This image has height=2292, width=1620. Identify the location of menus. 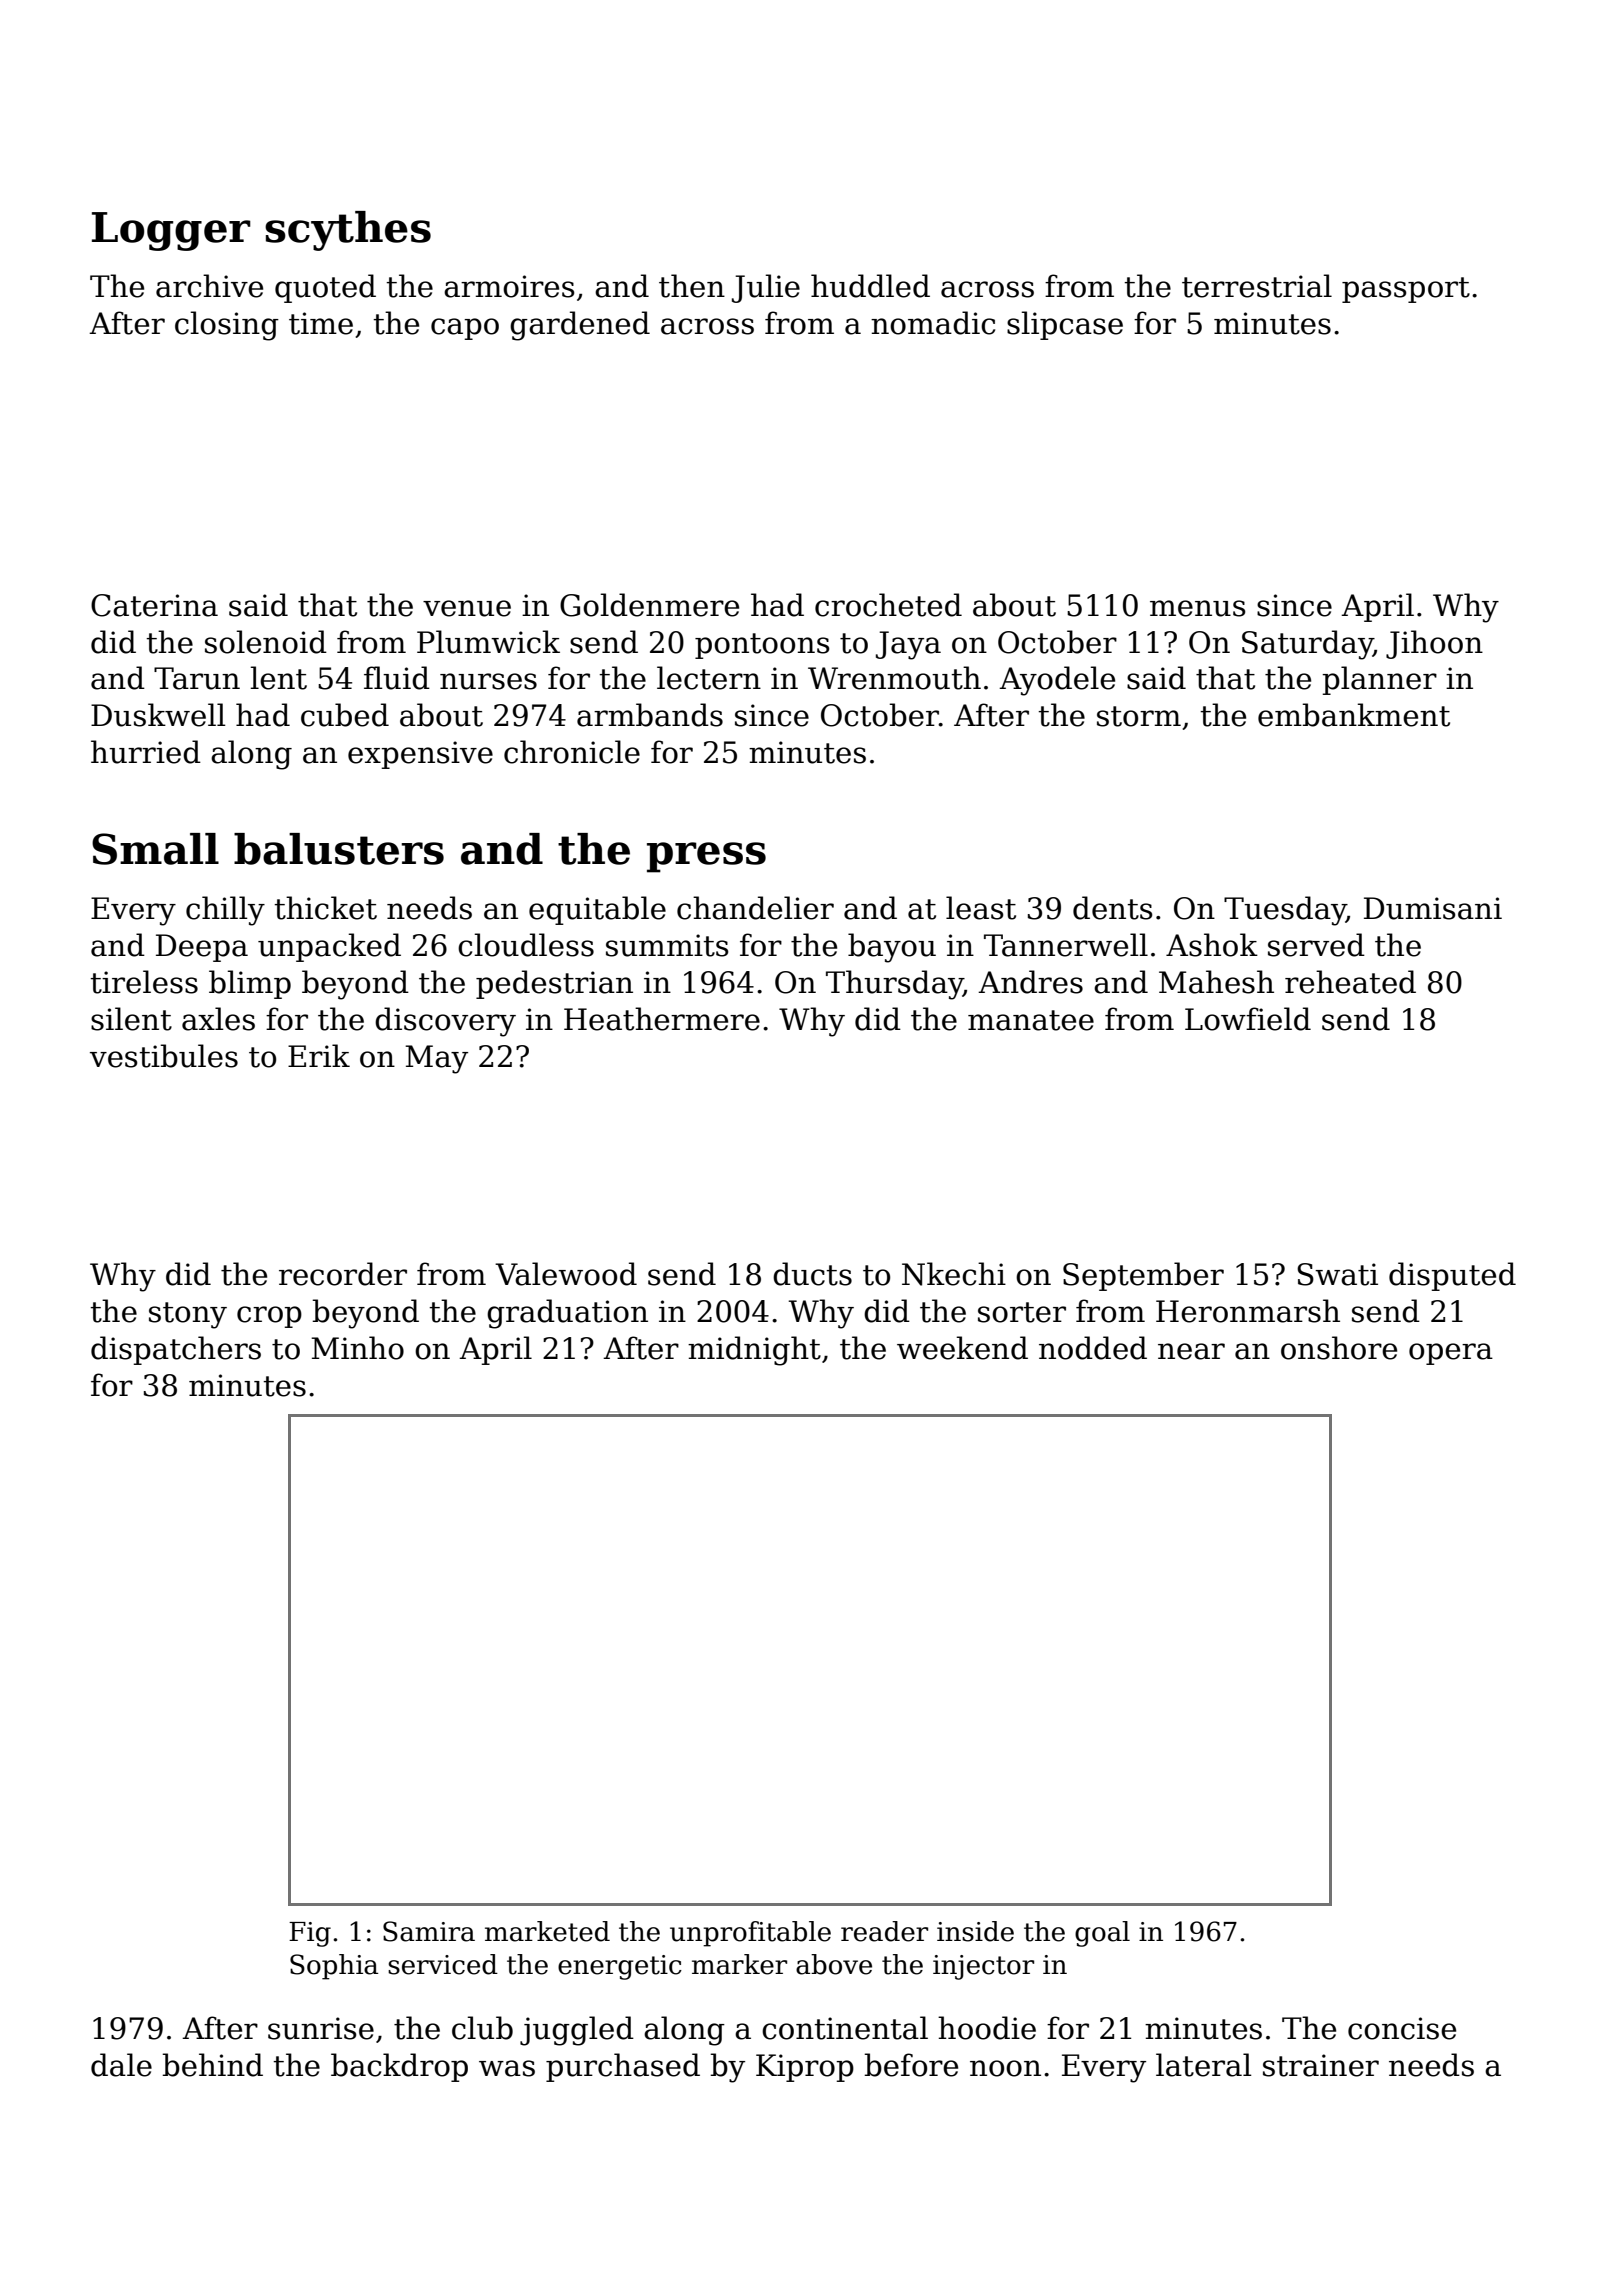
(1198, 608).
